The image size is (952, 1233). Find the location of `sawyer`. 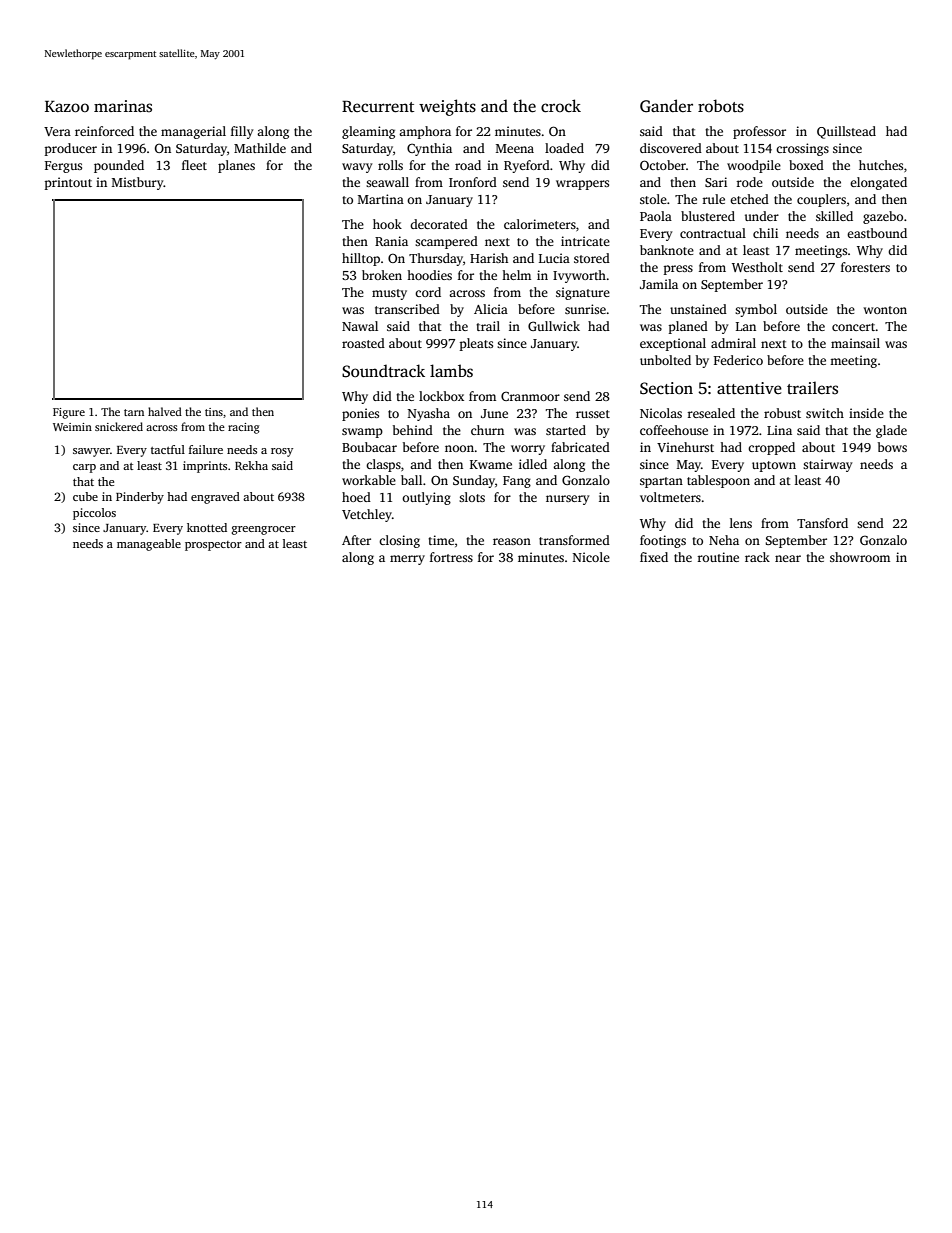

sawyer is located at coordinates (91, 452).
